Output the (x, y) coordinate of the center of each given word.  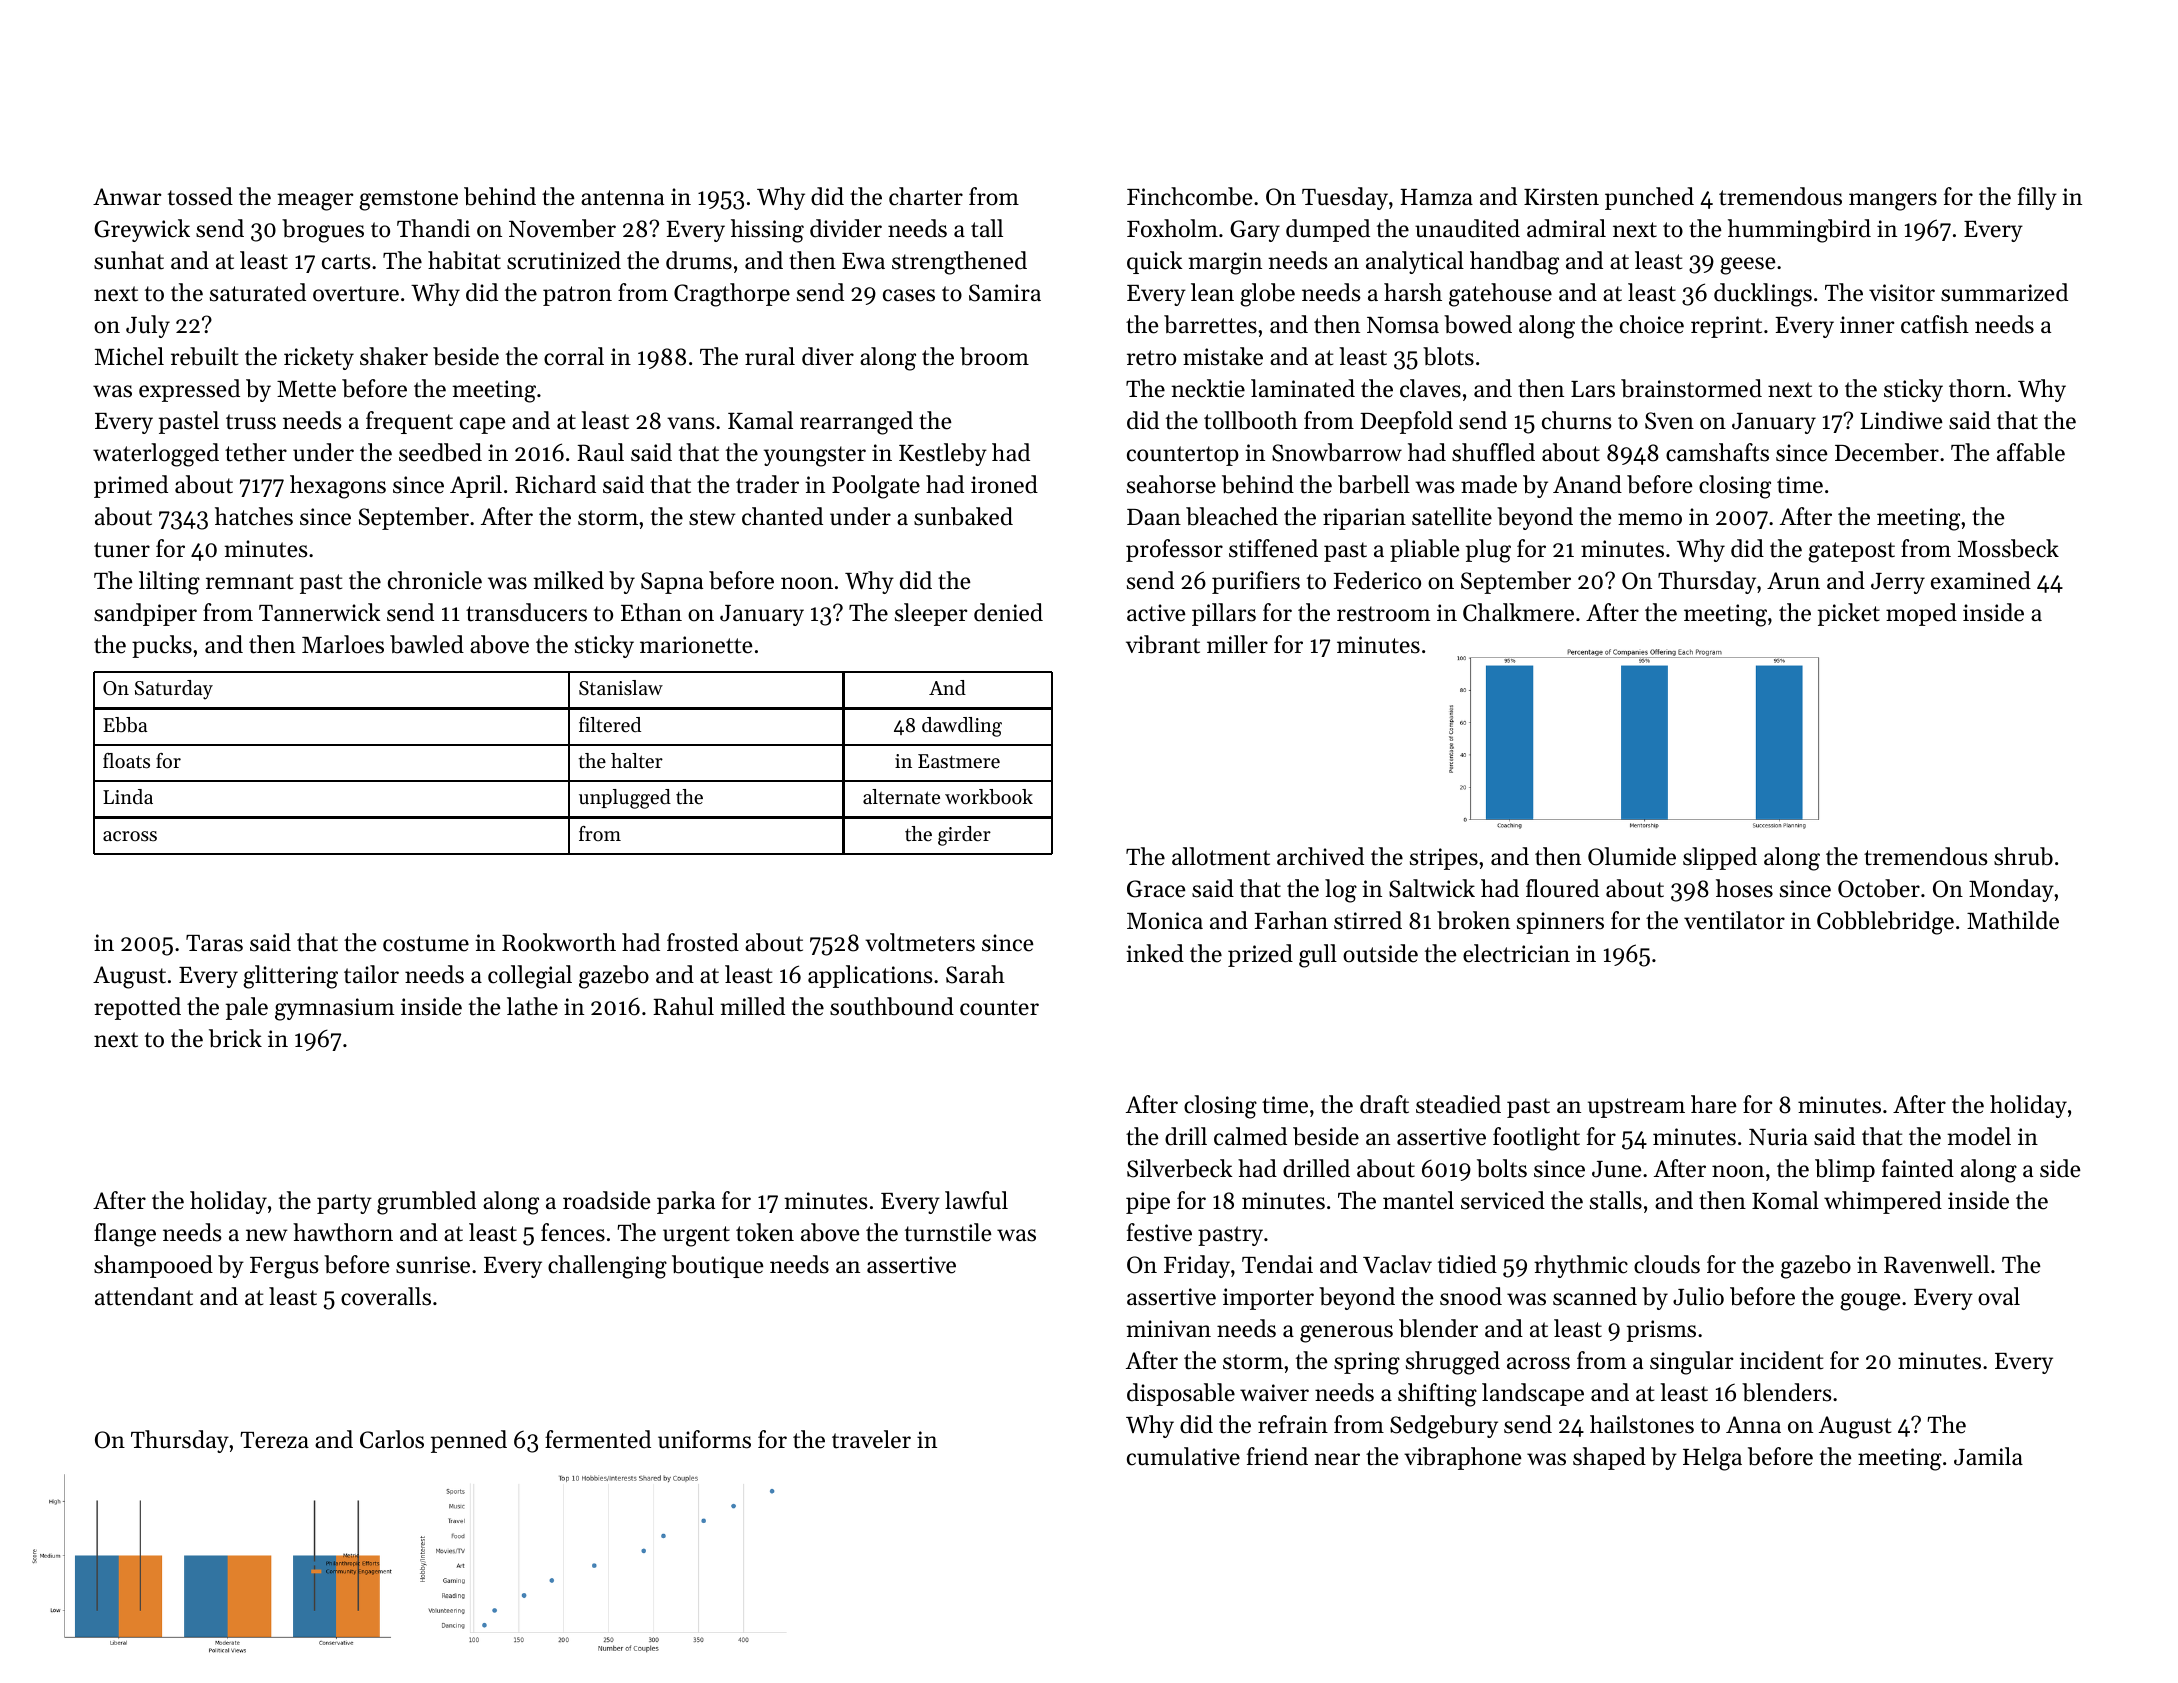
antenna (622, 198)
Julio (1698, 1296)
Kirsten (1561, 197)
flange (125, 1235)
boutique (718, 1266)
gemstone (408, 200)
